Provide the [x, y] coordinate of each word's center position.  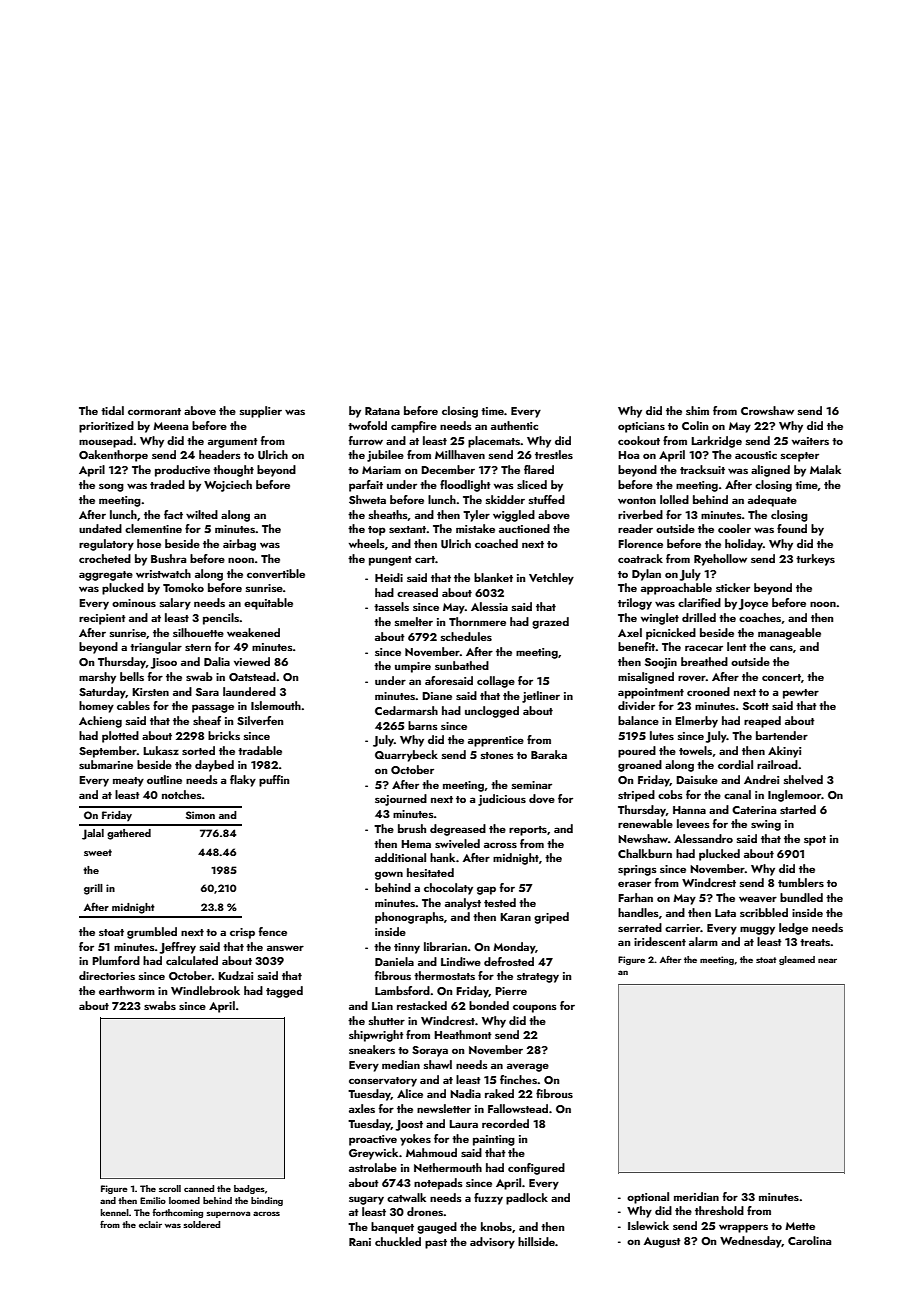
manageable [789, 634]
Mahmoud [431, 1152]
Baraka [549, 754]
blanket [493, 577]
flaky [243, 781]
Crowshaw [767, 410]
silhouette [198, 632]
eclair [150, 1224]
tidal [112, 410]
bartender [782, 735]
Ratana [382, 411]
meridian [696, 1196]
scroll [170, 1188]
